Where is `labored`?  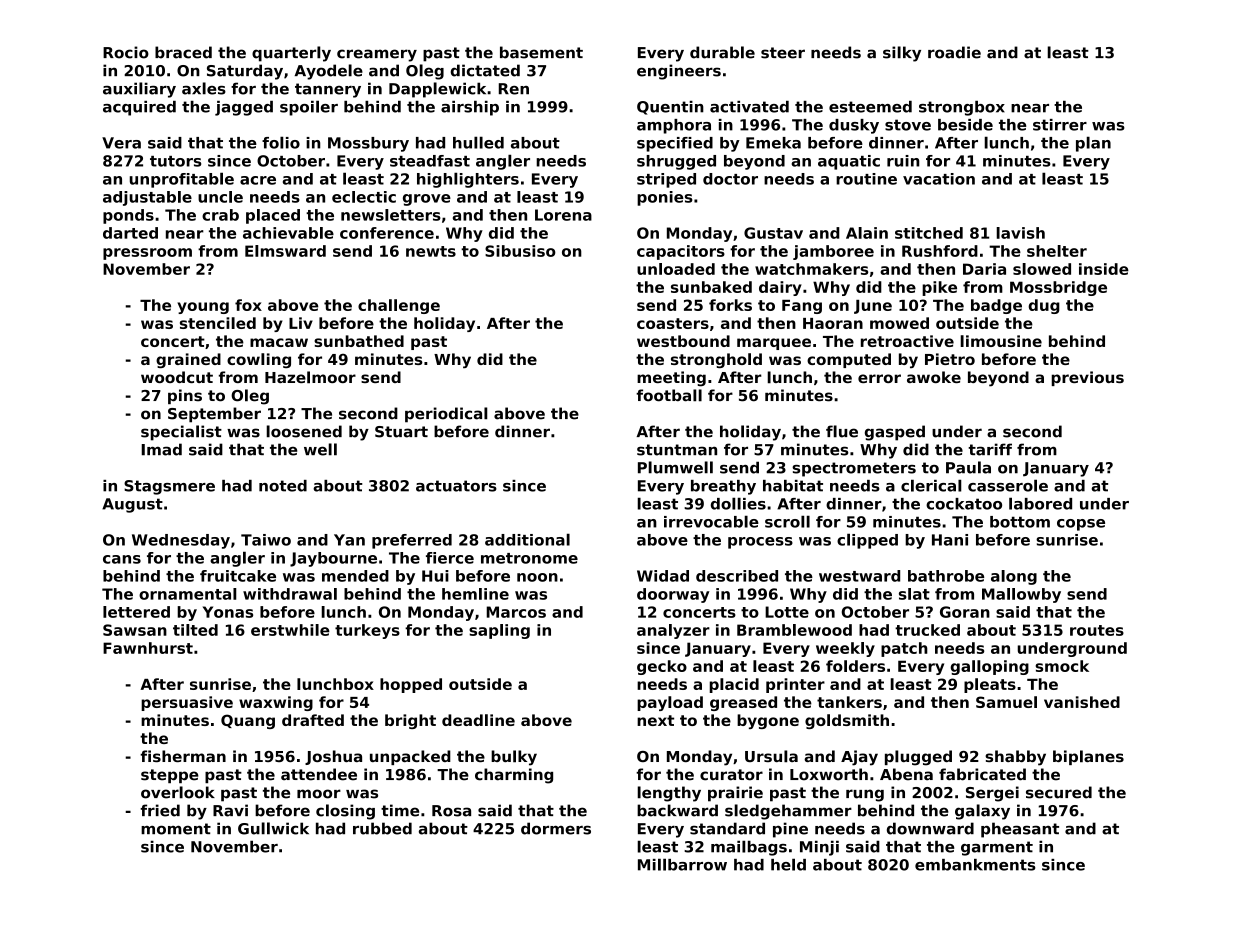
labored is located at coordinates (1040, 503).
